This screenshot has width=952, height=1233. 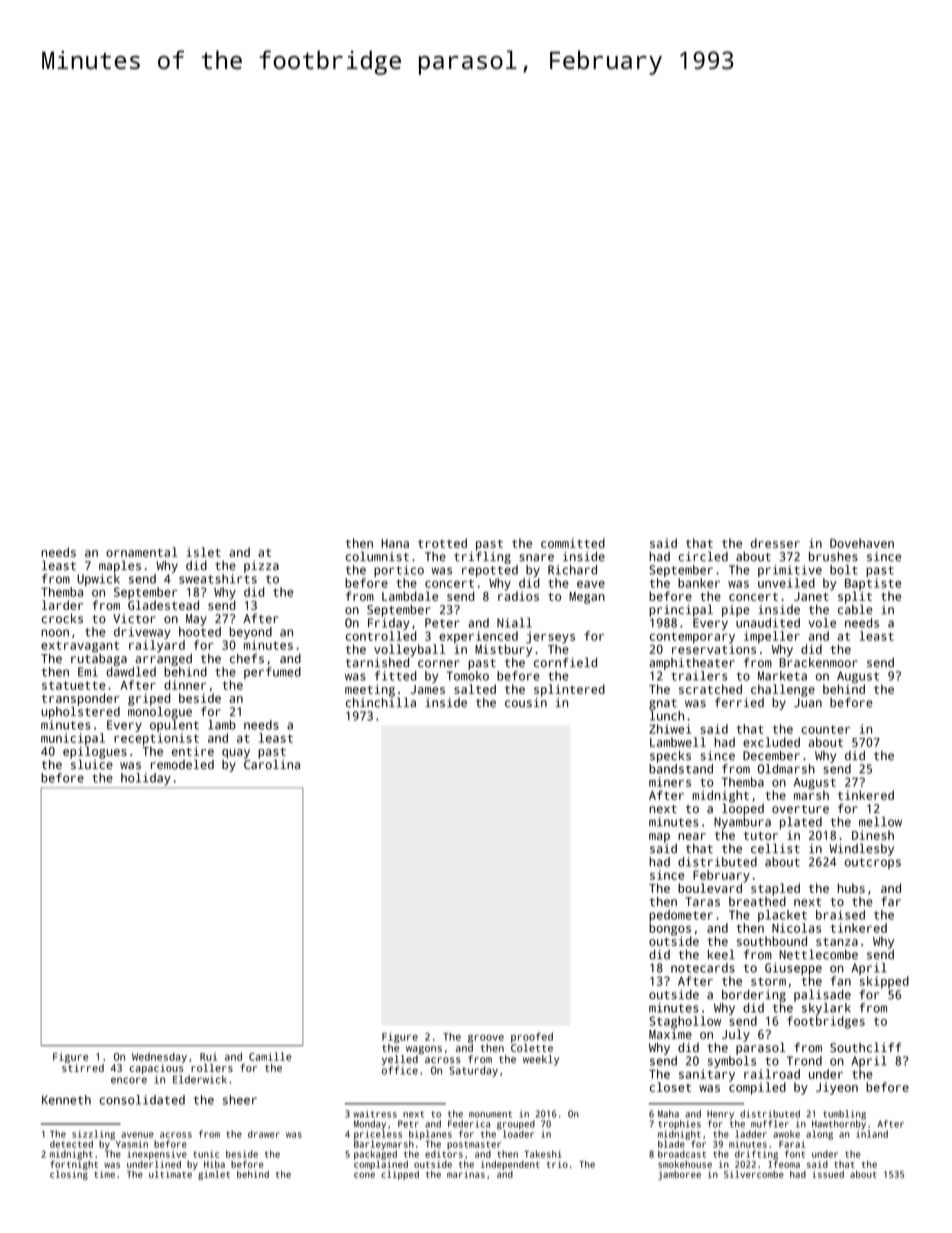 I want to click on cousin, so click(x=526, y=703).
